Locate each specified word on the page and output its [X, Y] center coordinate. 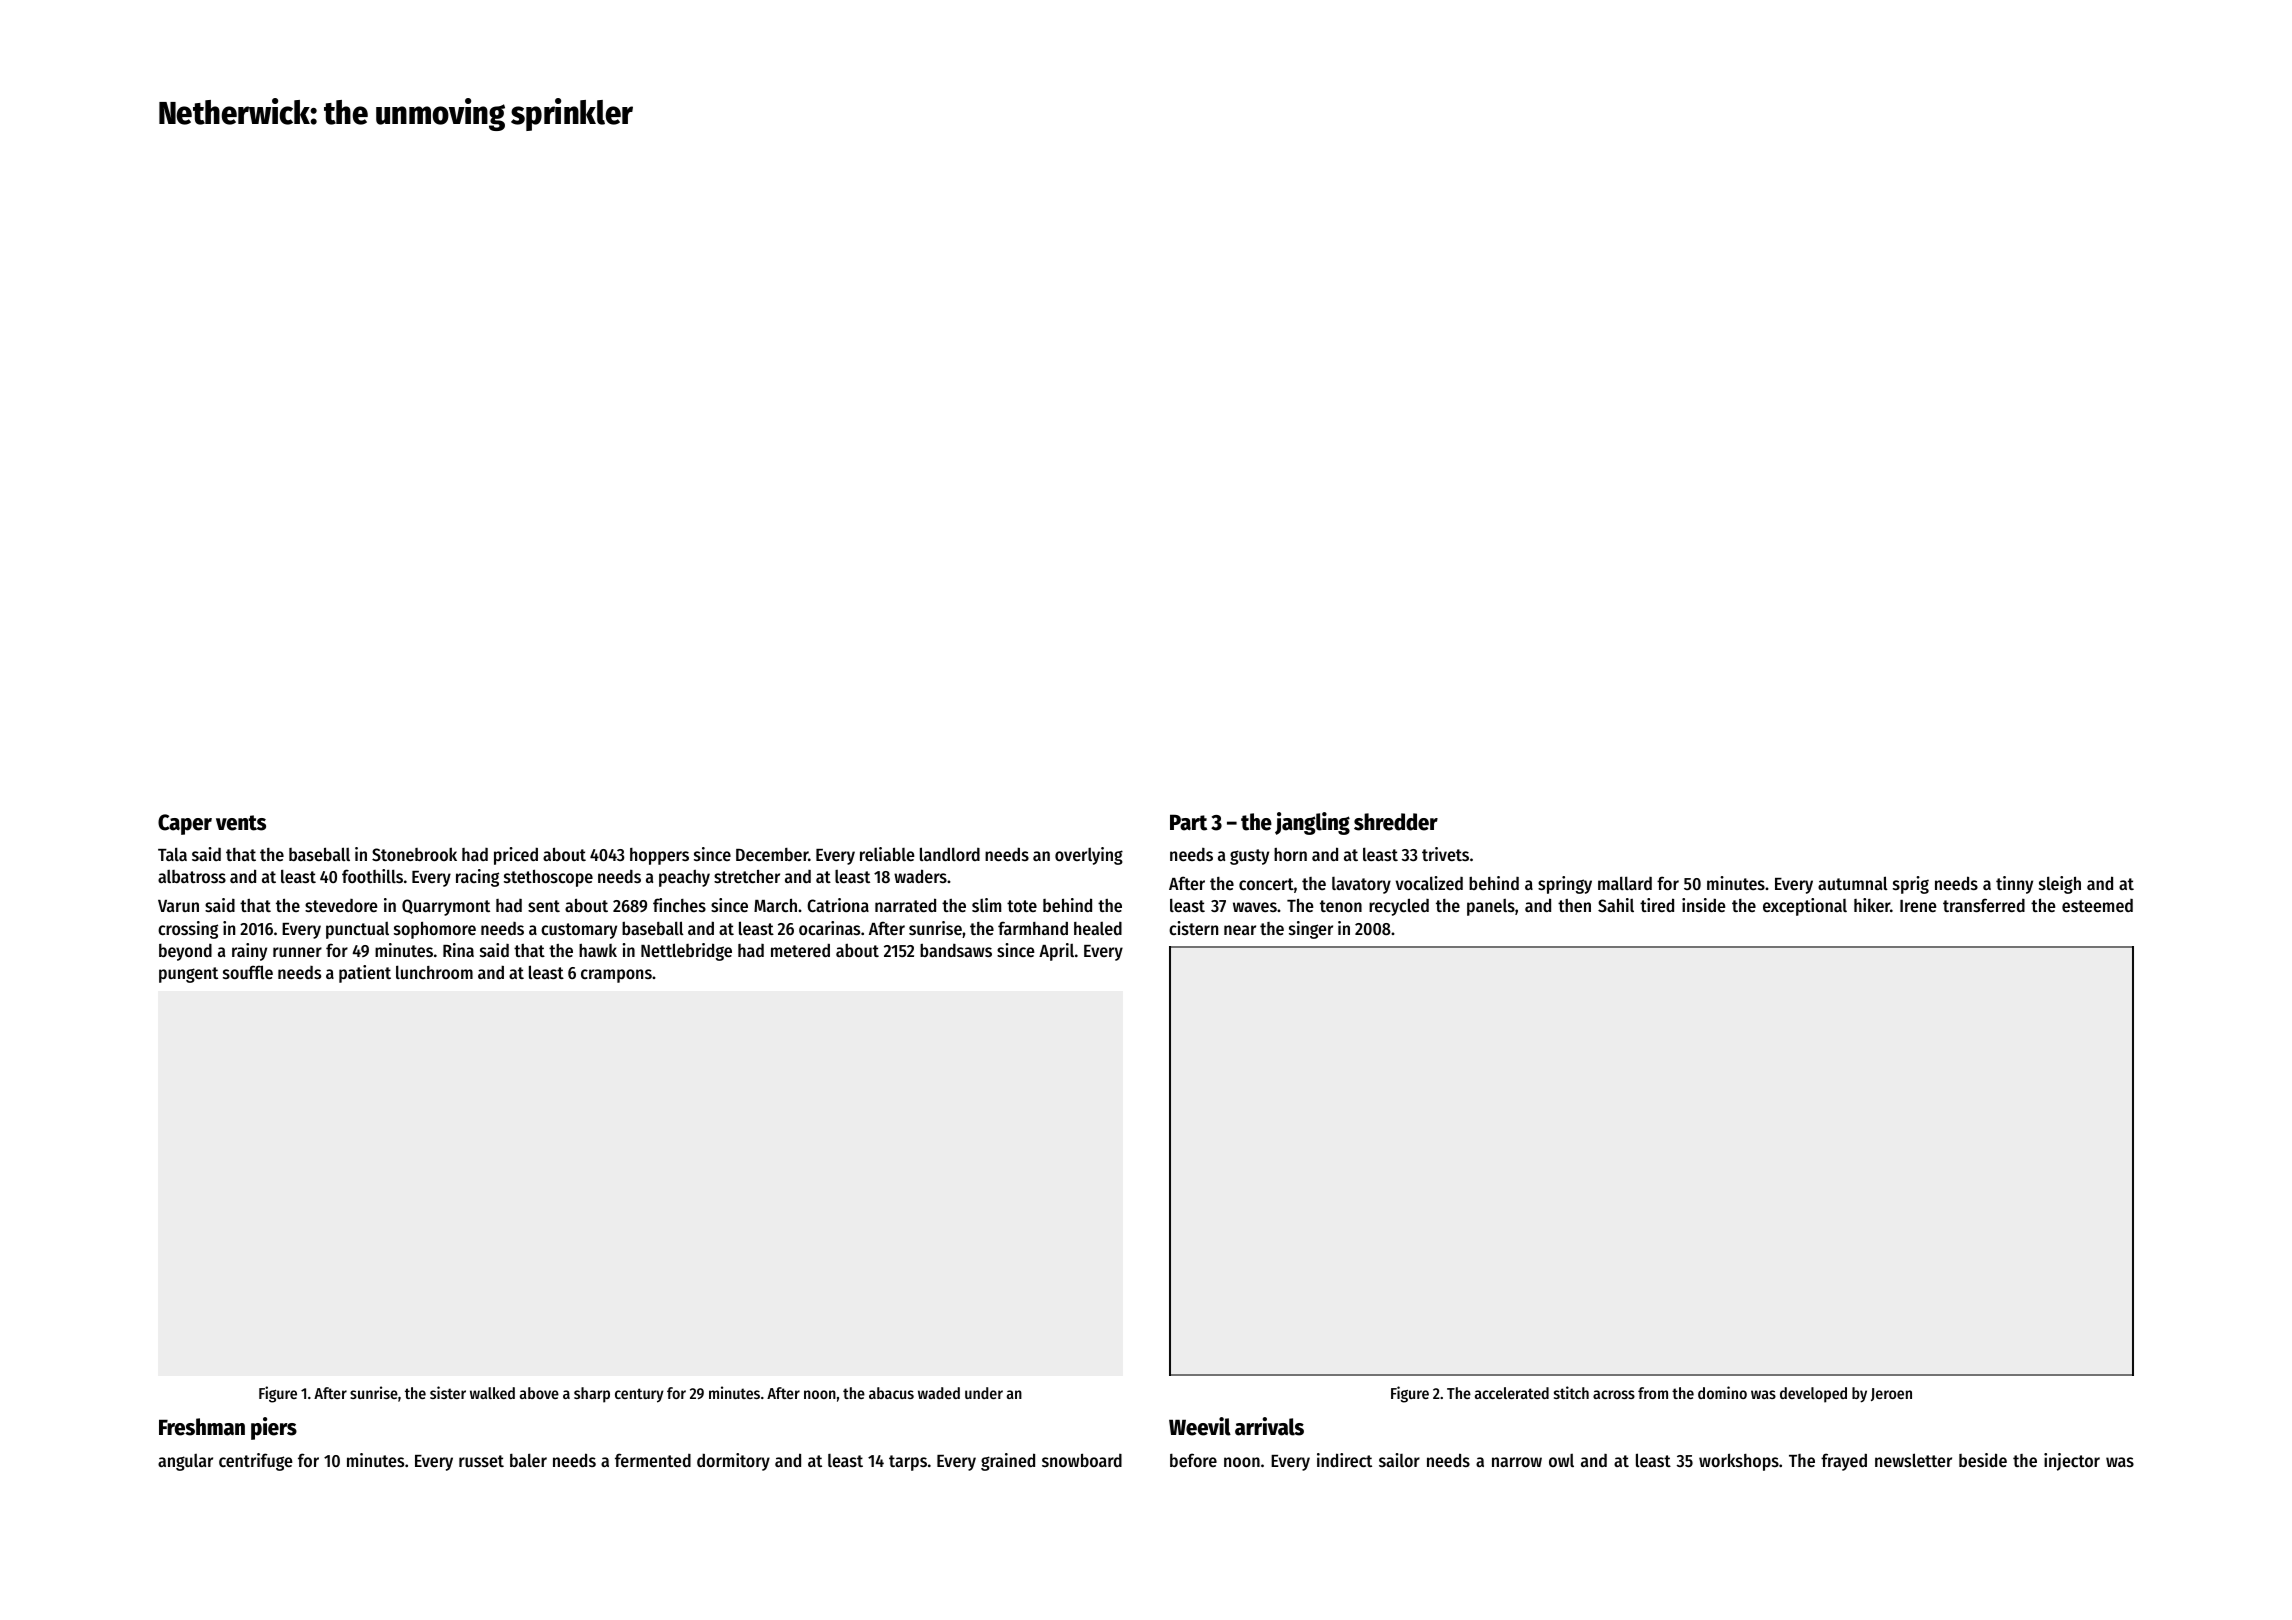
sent [544, 906]
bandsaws [956, 950]
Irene [1918, 906]
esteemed [2097, 905]
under [984, 1393]
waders [920, 876]
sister [448, 1392]
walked [492, 1393]
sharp [592, 1395]
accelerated [1512, 1393]
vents [241, 823]
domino [1722, 1392]
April [1056, 952]
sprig [1911, 885]
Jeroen [1891, 1394]
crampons [616, 976]
